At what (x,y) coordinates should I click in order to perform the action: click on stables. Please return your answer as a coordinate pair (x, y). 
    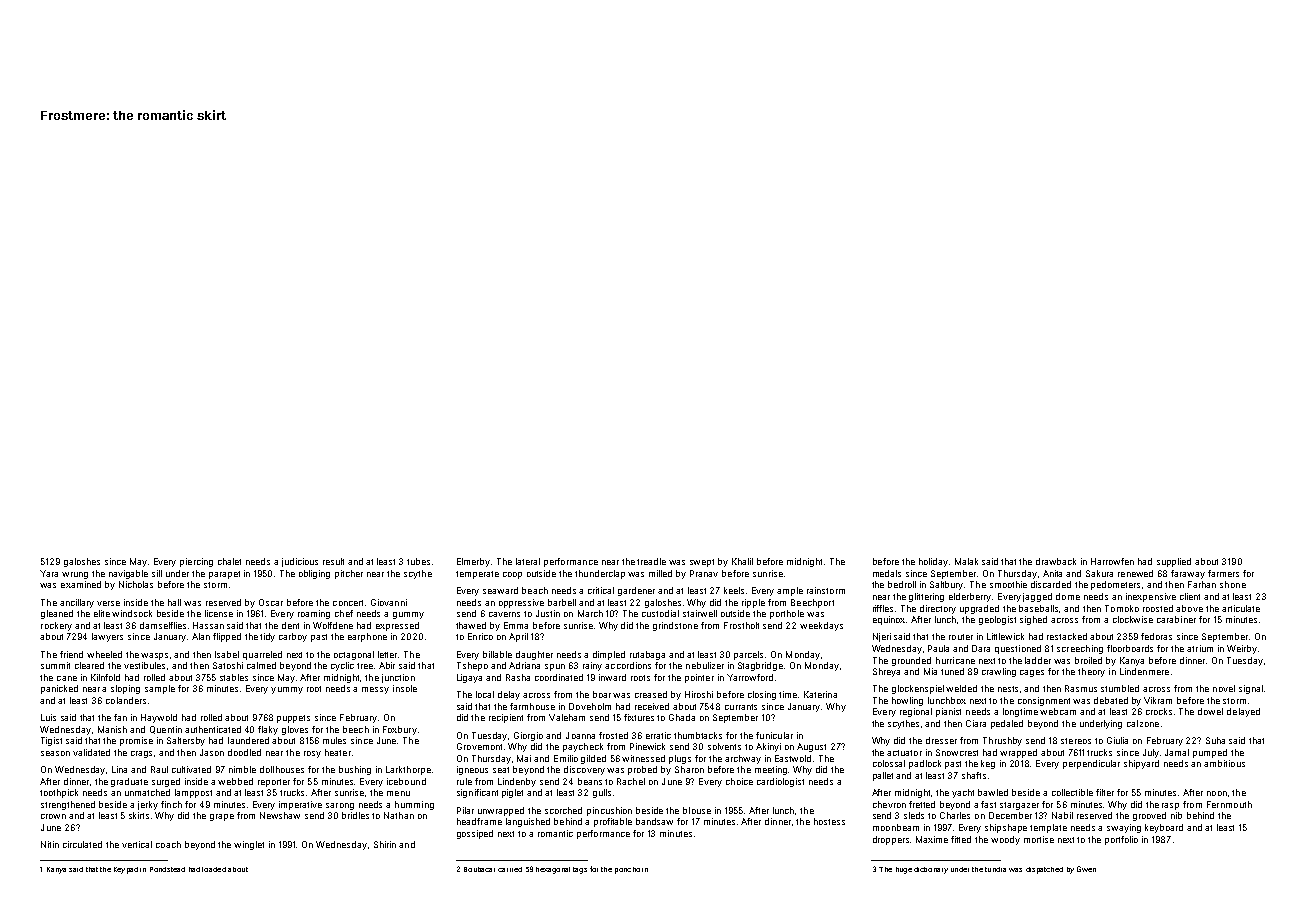
    Looking at the image, I should click on (234, 677).
